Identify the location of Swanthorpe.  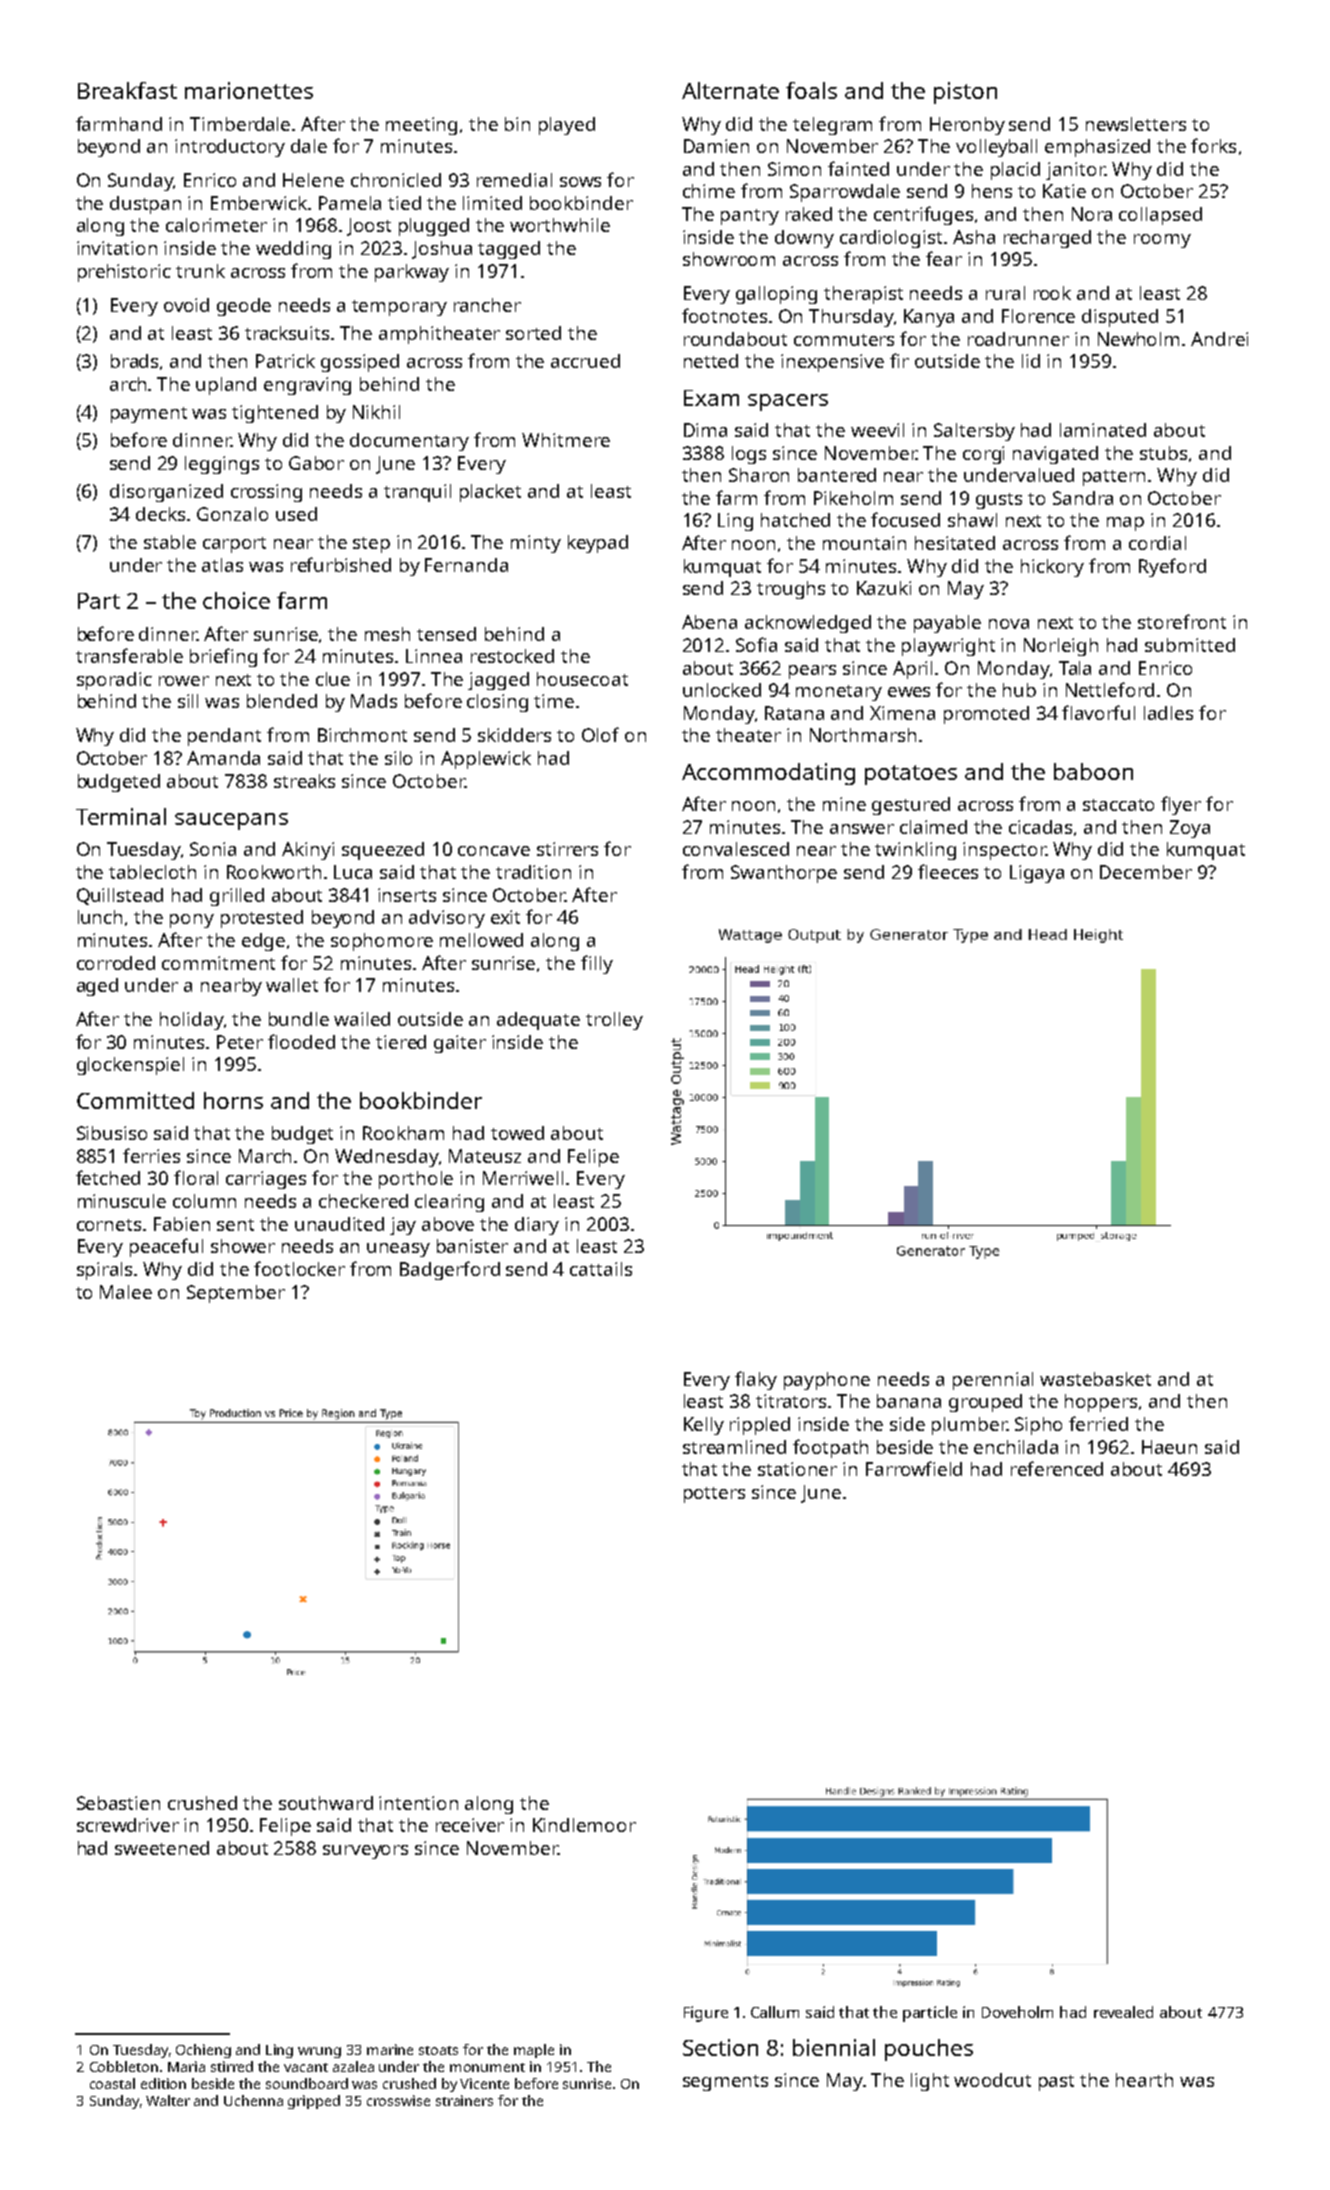
(784, 874).
